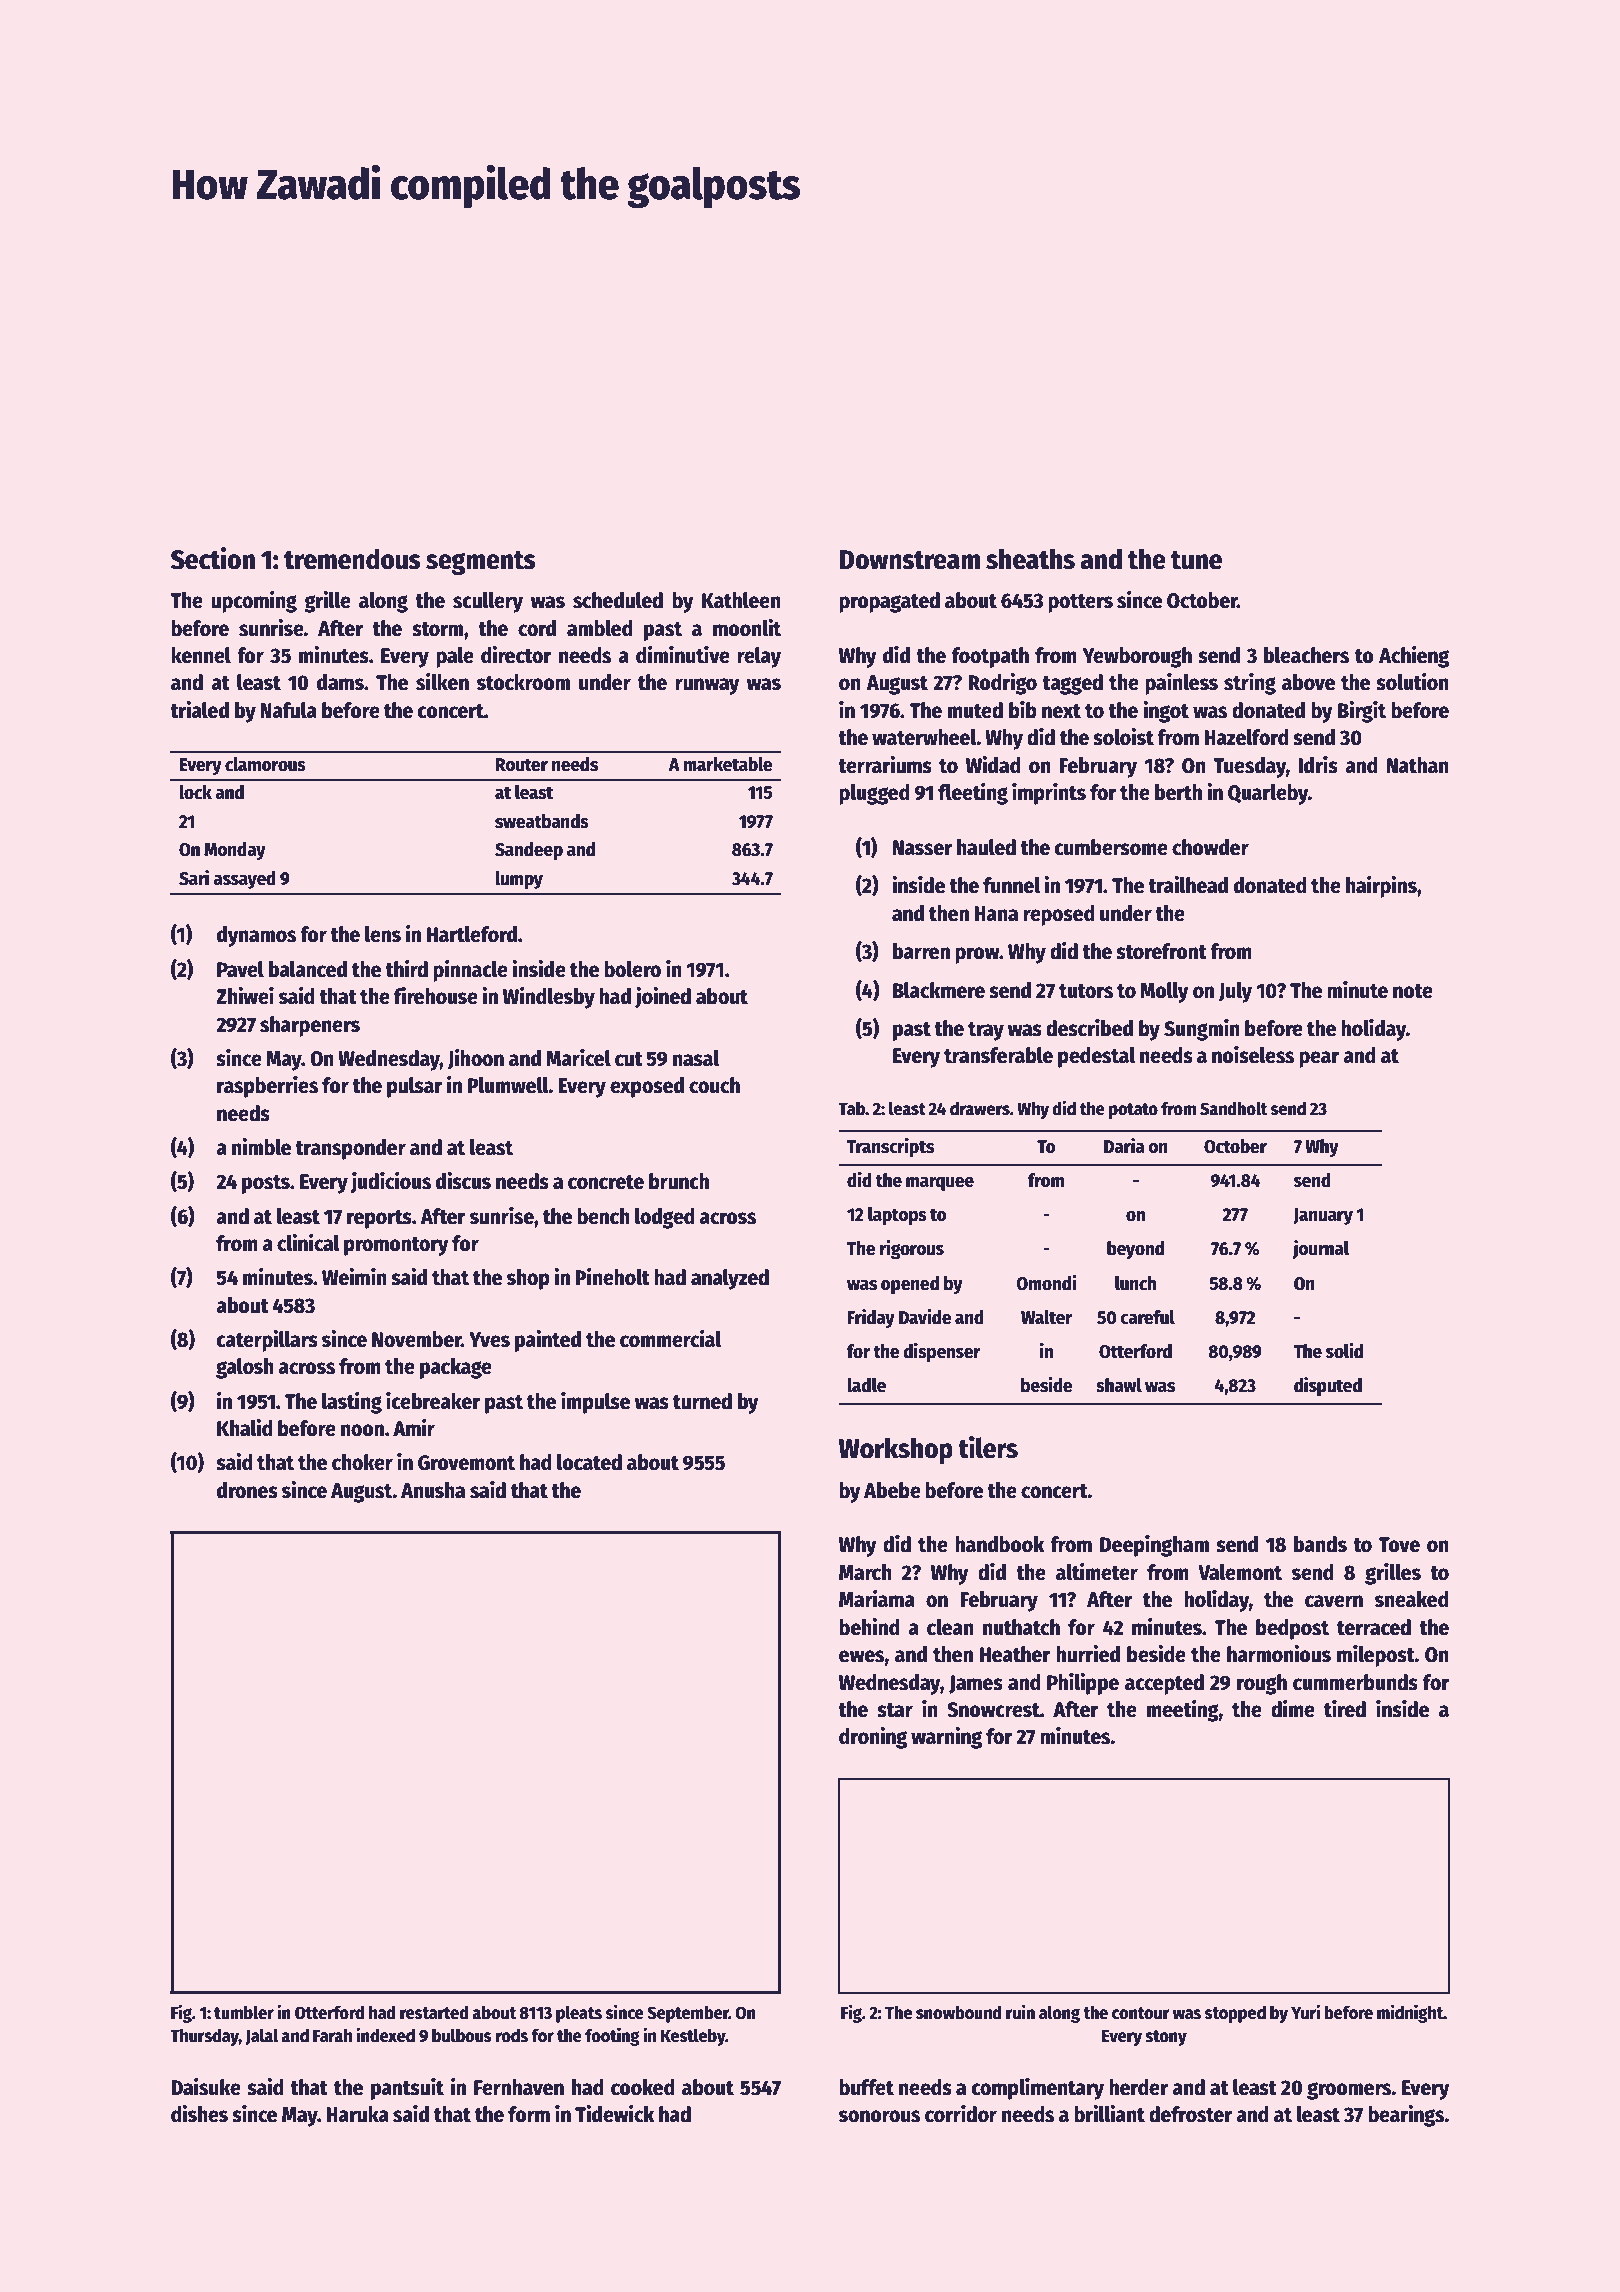  What do you see at coordinates (589, 1462) in the screenshot?
I see `located` at bounding box center [589, 1462].
